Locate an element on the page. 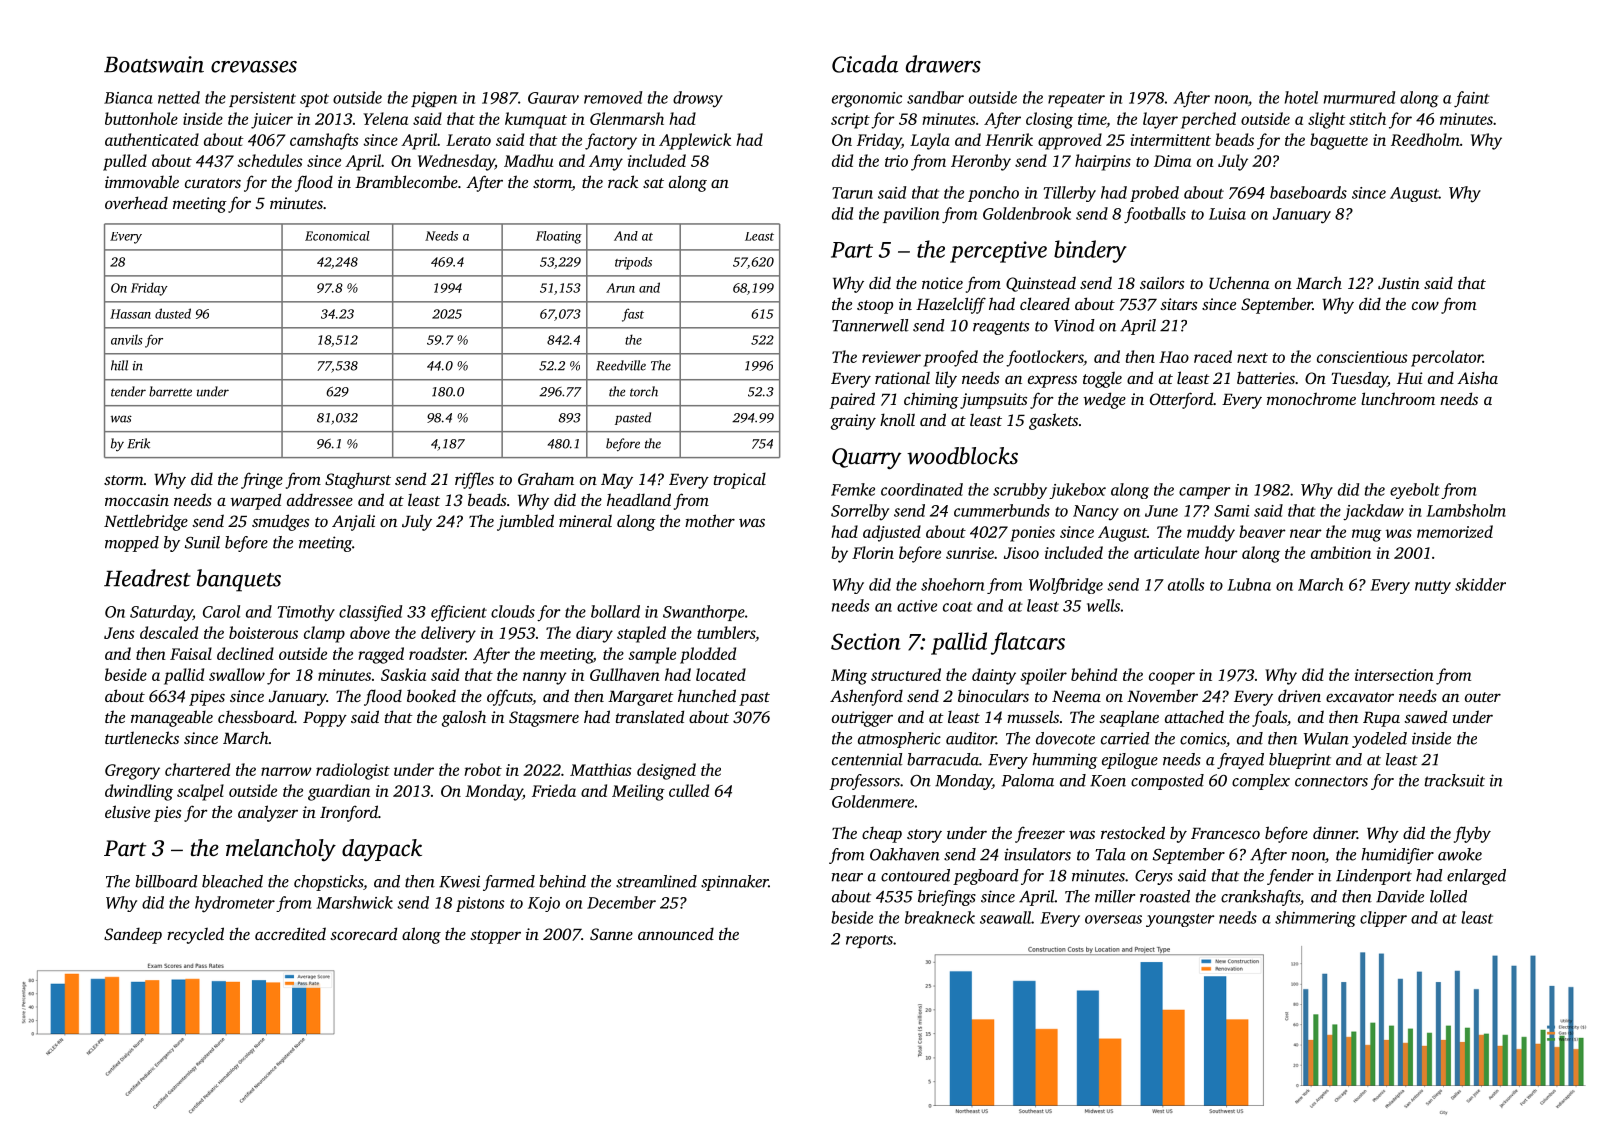  driven is located at coordinates (1299, 695).
